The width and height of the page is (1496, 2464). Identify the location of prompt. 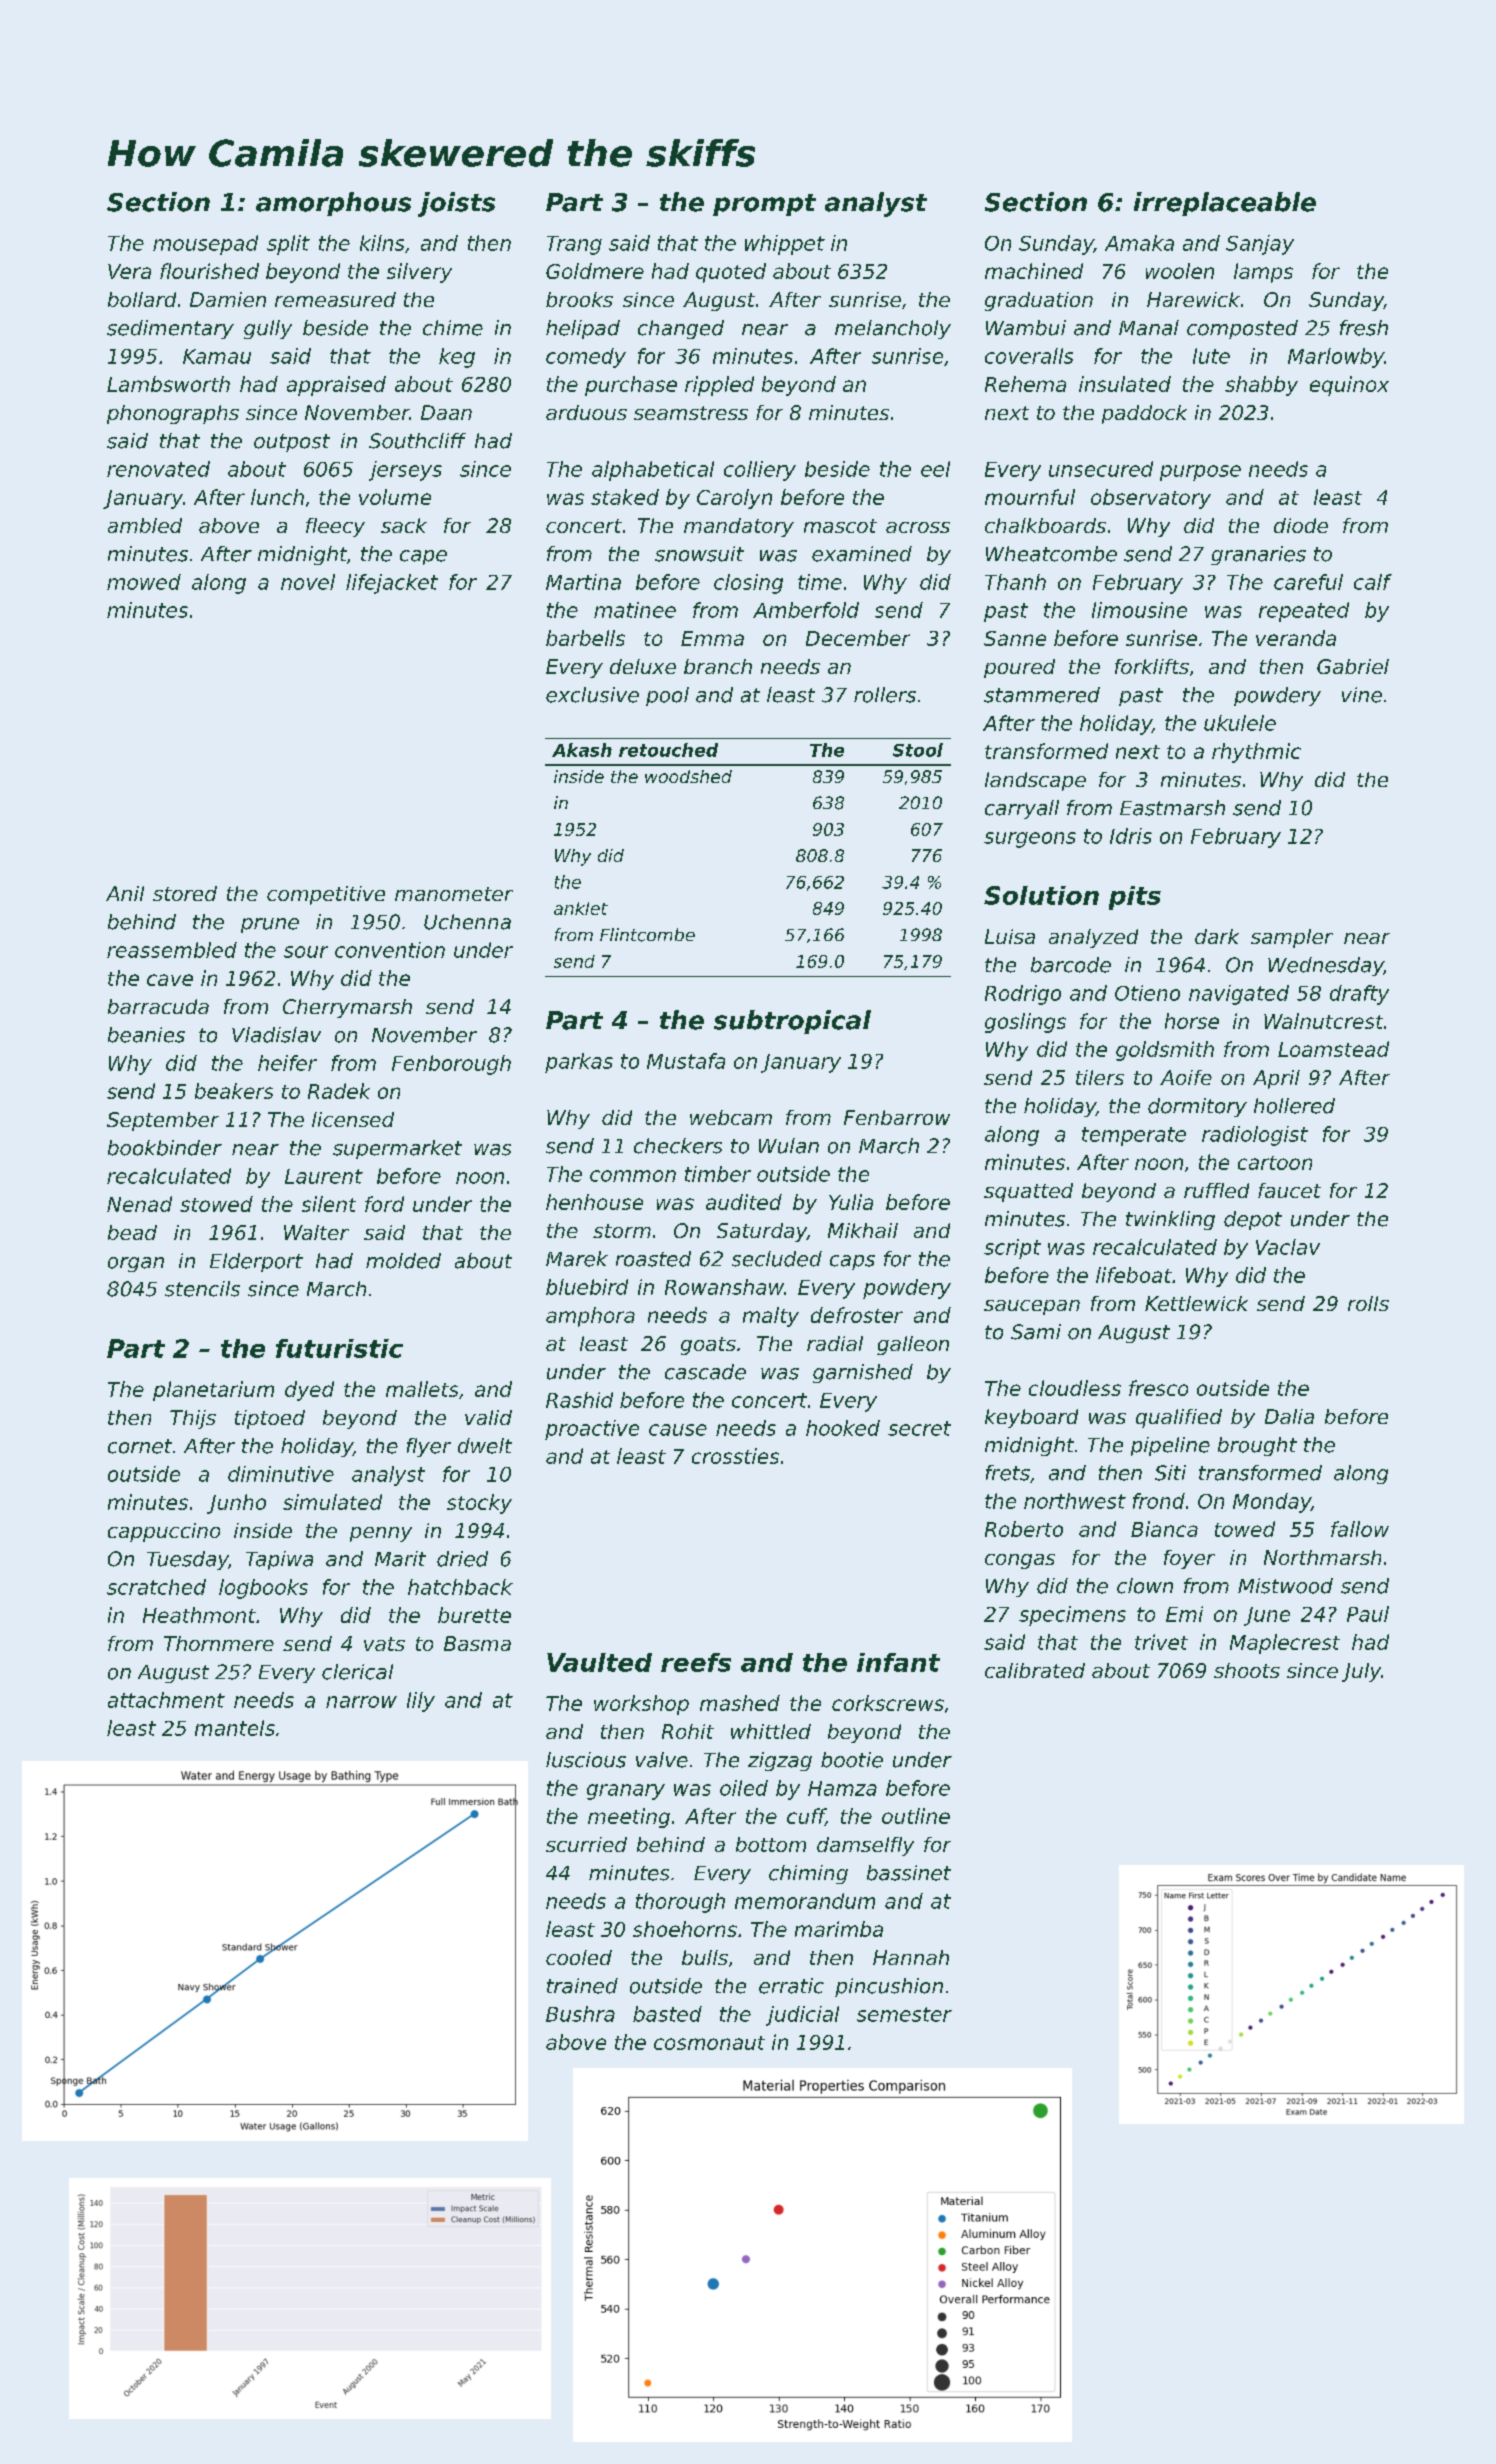
(764, 205).
